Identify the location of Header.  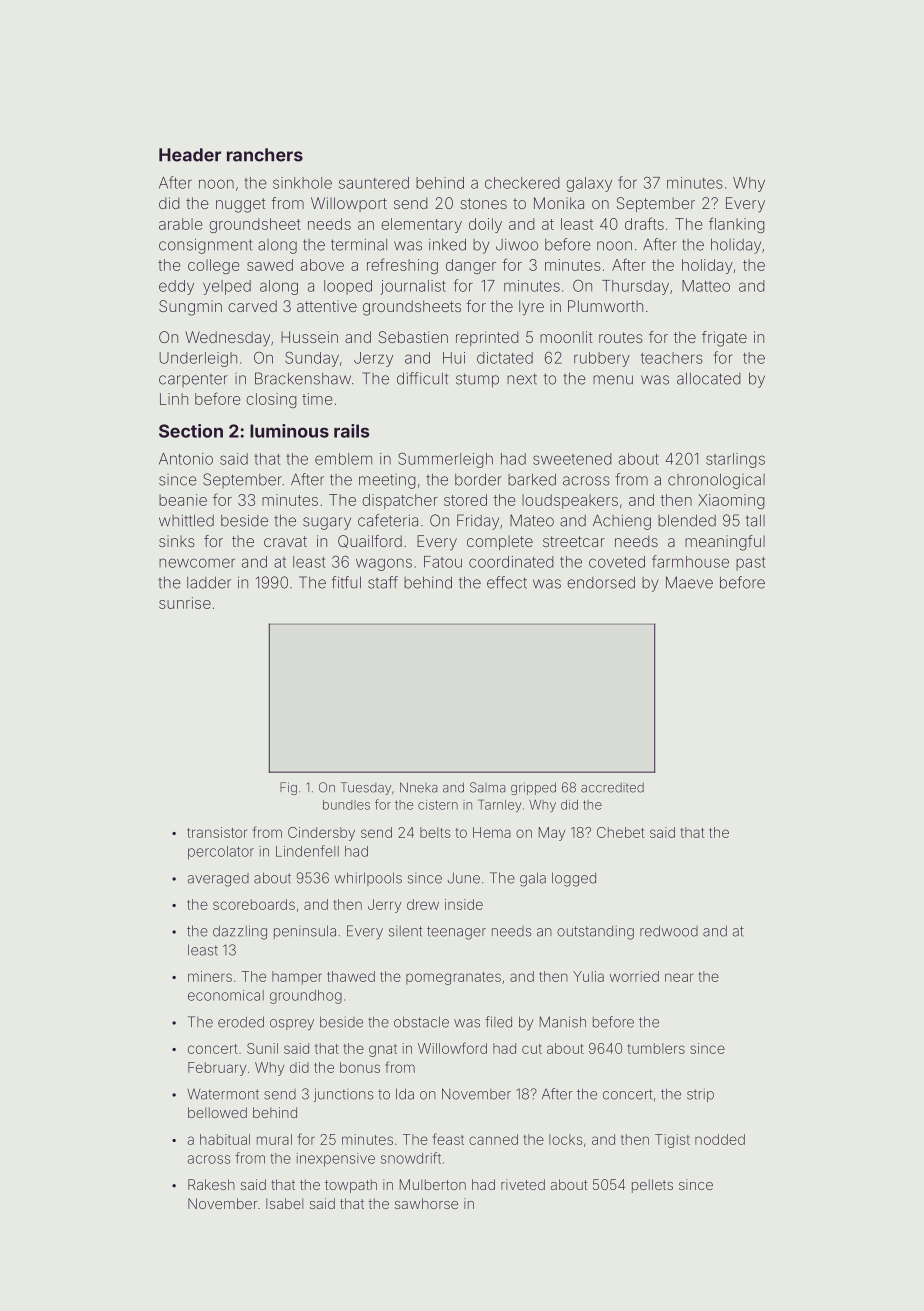
(190, 155).
